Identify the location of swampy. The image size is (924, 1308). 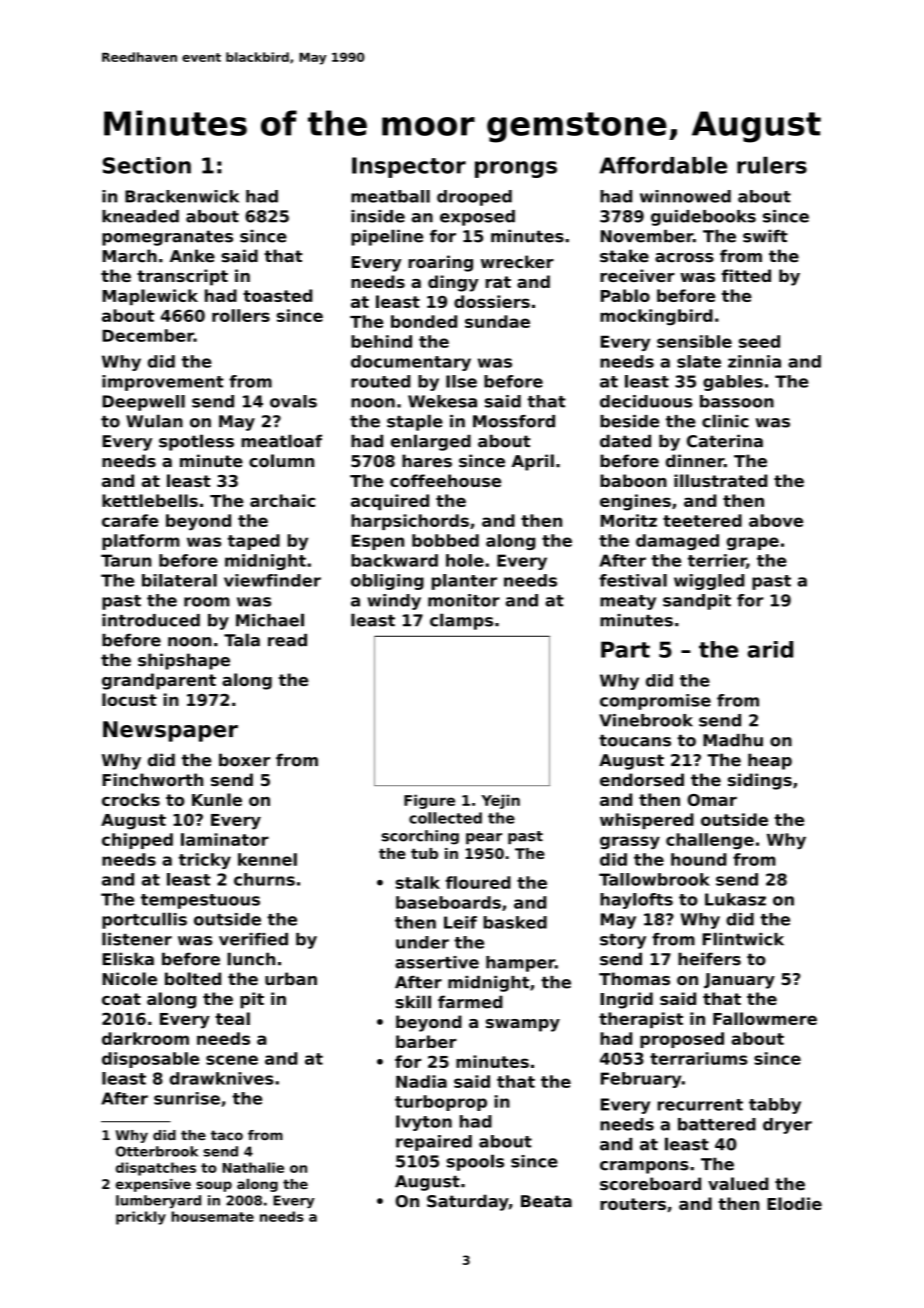
(523, 1025).
